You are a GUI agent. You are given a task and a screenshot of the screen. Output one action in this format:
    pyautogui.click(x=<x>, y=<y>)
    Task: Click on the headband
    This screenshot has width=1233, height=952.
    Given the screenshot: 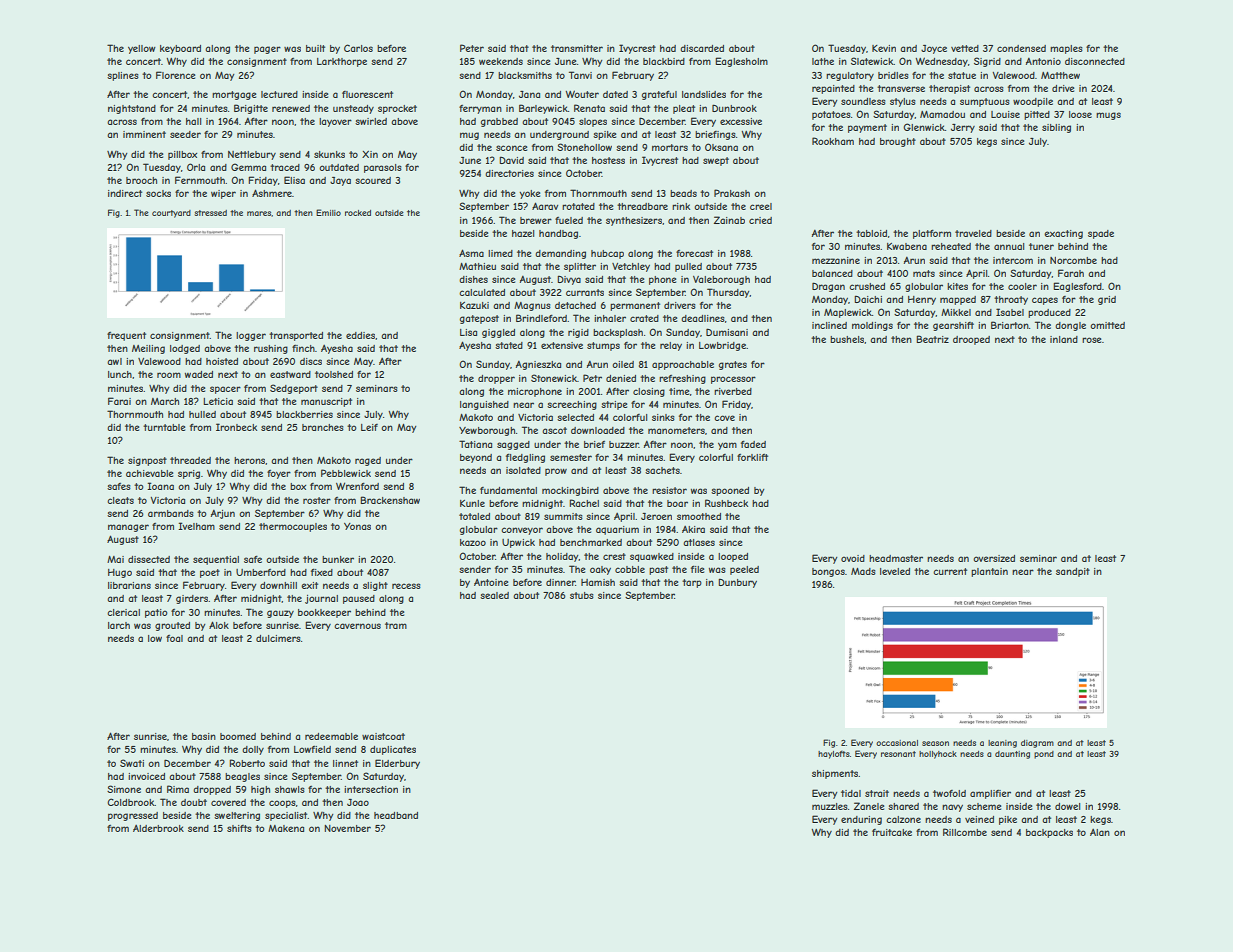 What is the action you would take?
    pyautogui.click(x=396, y=815)
